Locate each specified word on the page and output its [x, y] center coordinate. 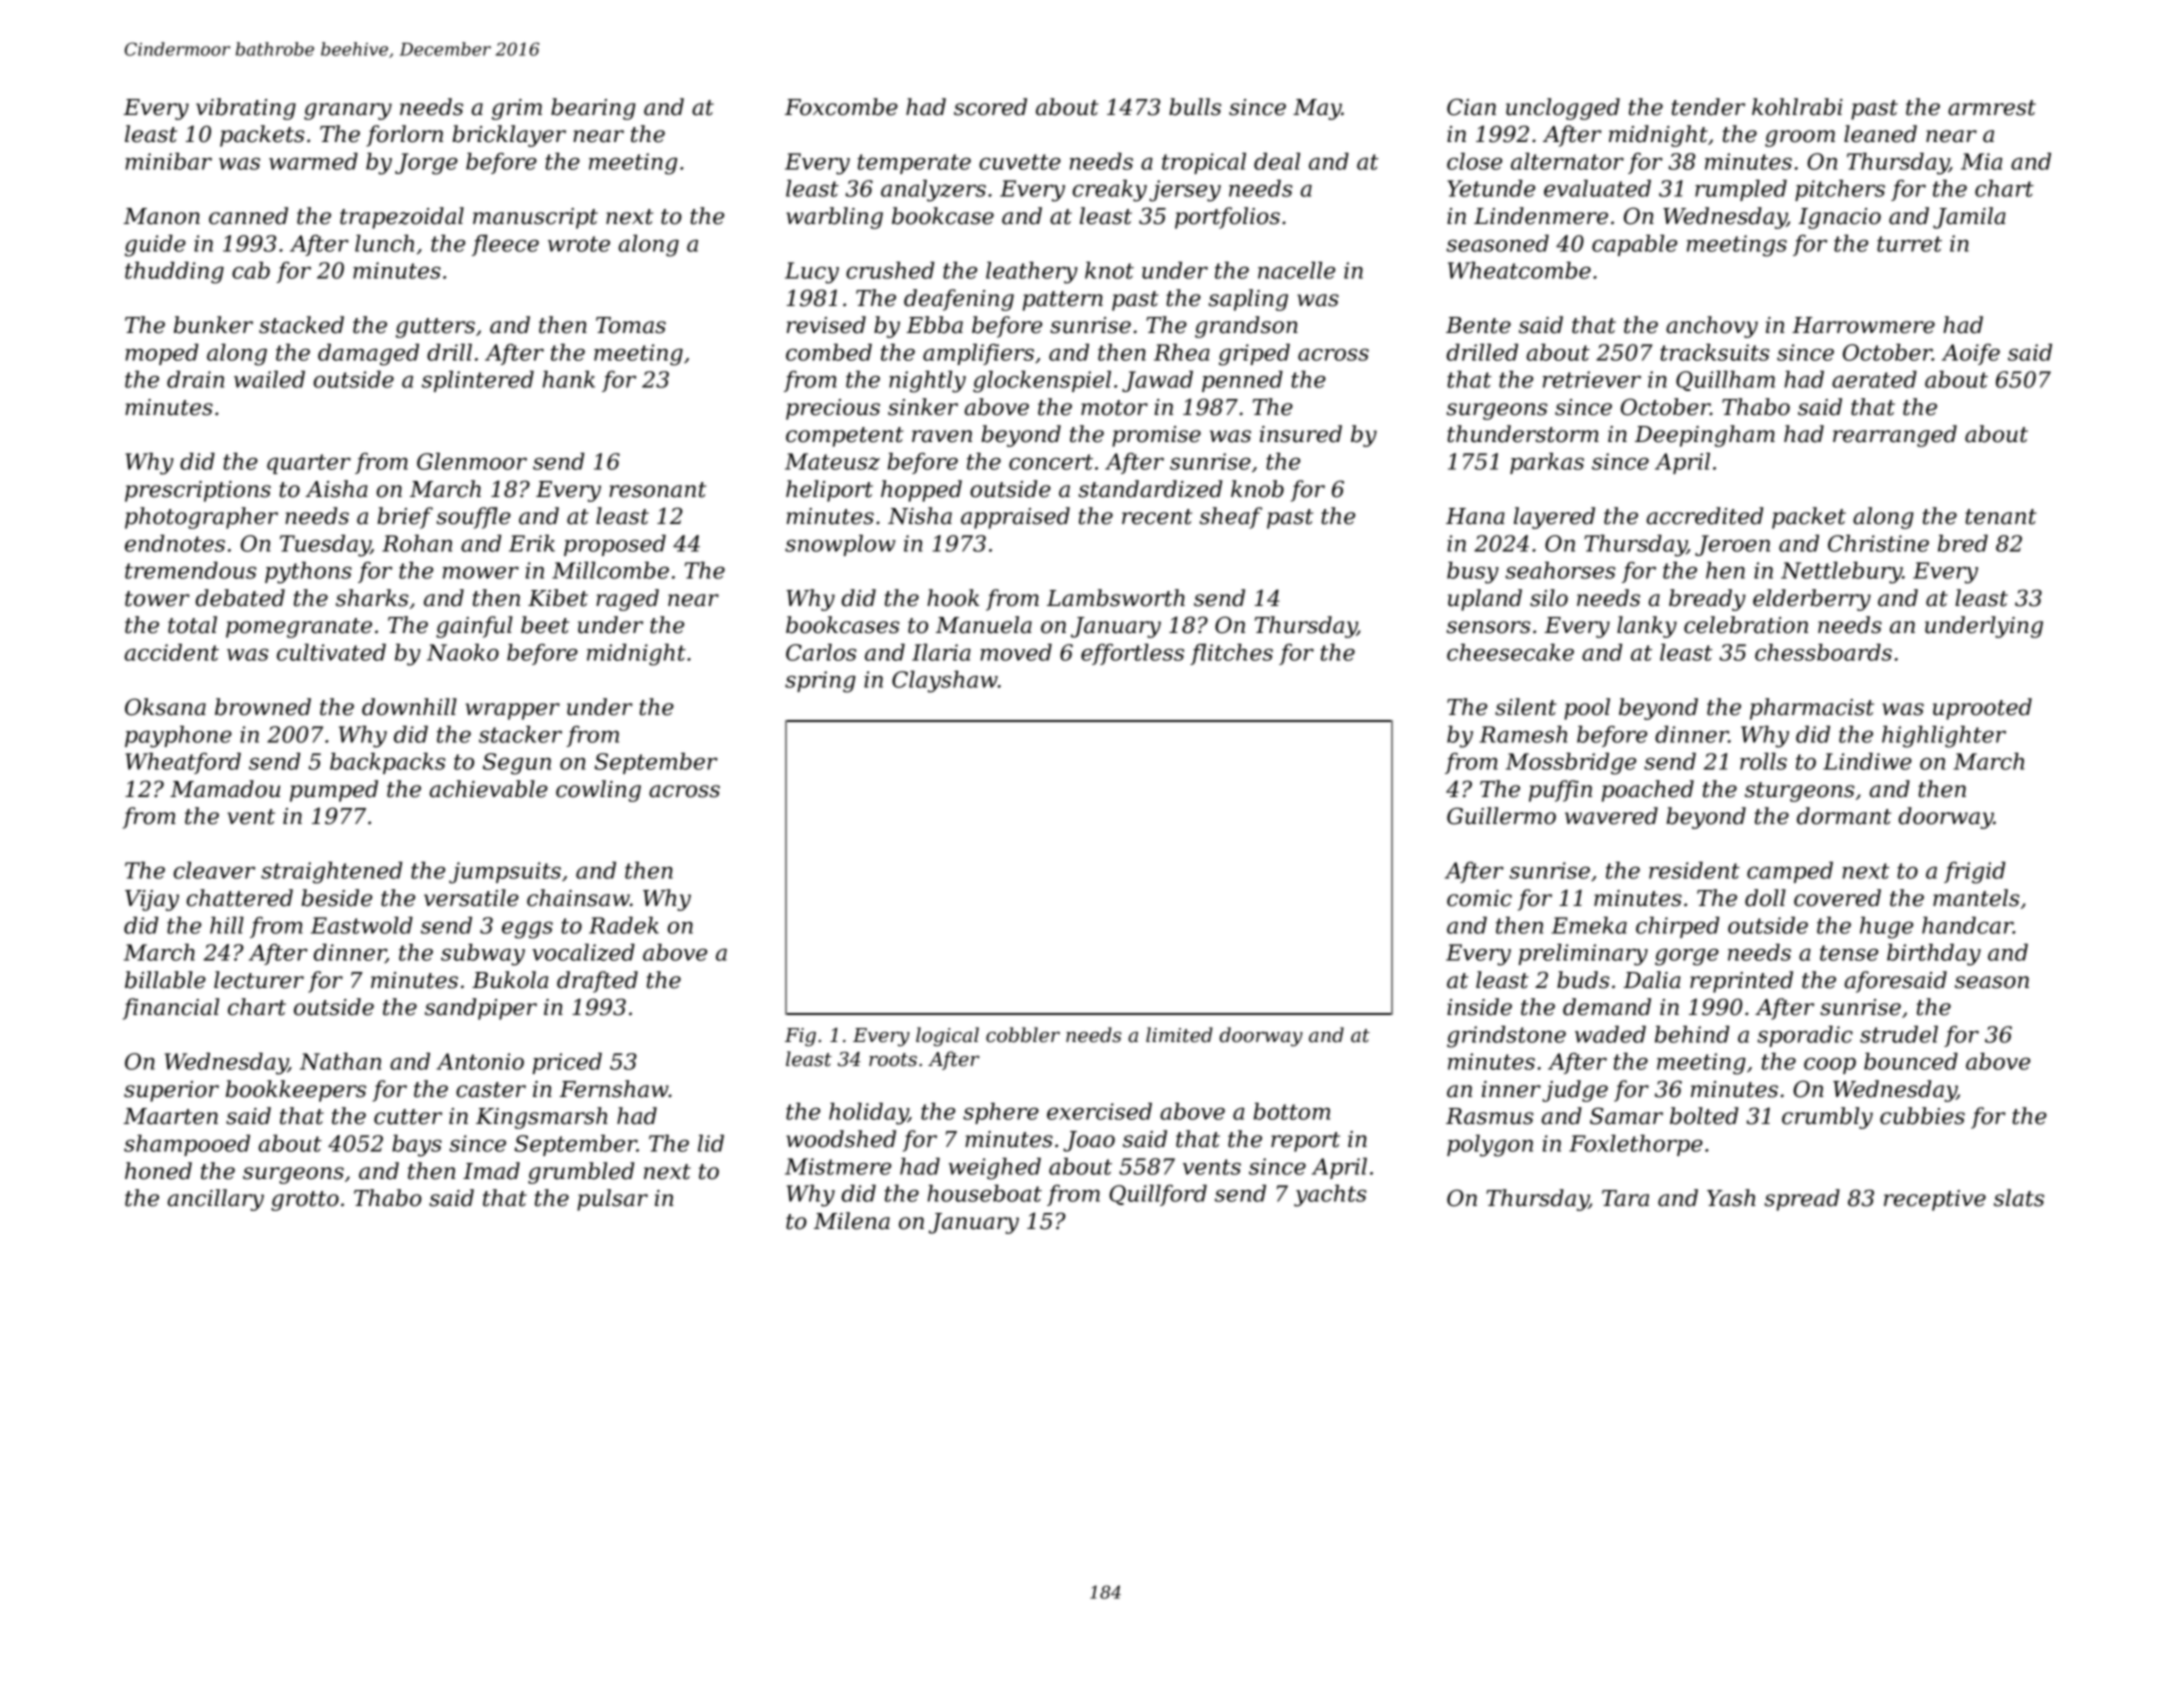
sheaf [1230, 518]
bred [1963, 543]
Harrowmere [1863, 325]
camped [1790, 872]
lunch [384, 243]
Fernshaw [614, 1089]
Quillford [1158, 1195]
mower [481, 573]
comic [1479, 898]
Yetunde [1491, 188]
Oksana [165, 707]
